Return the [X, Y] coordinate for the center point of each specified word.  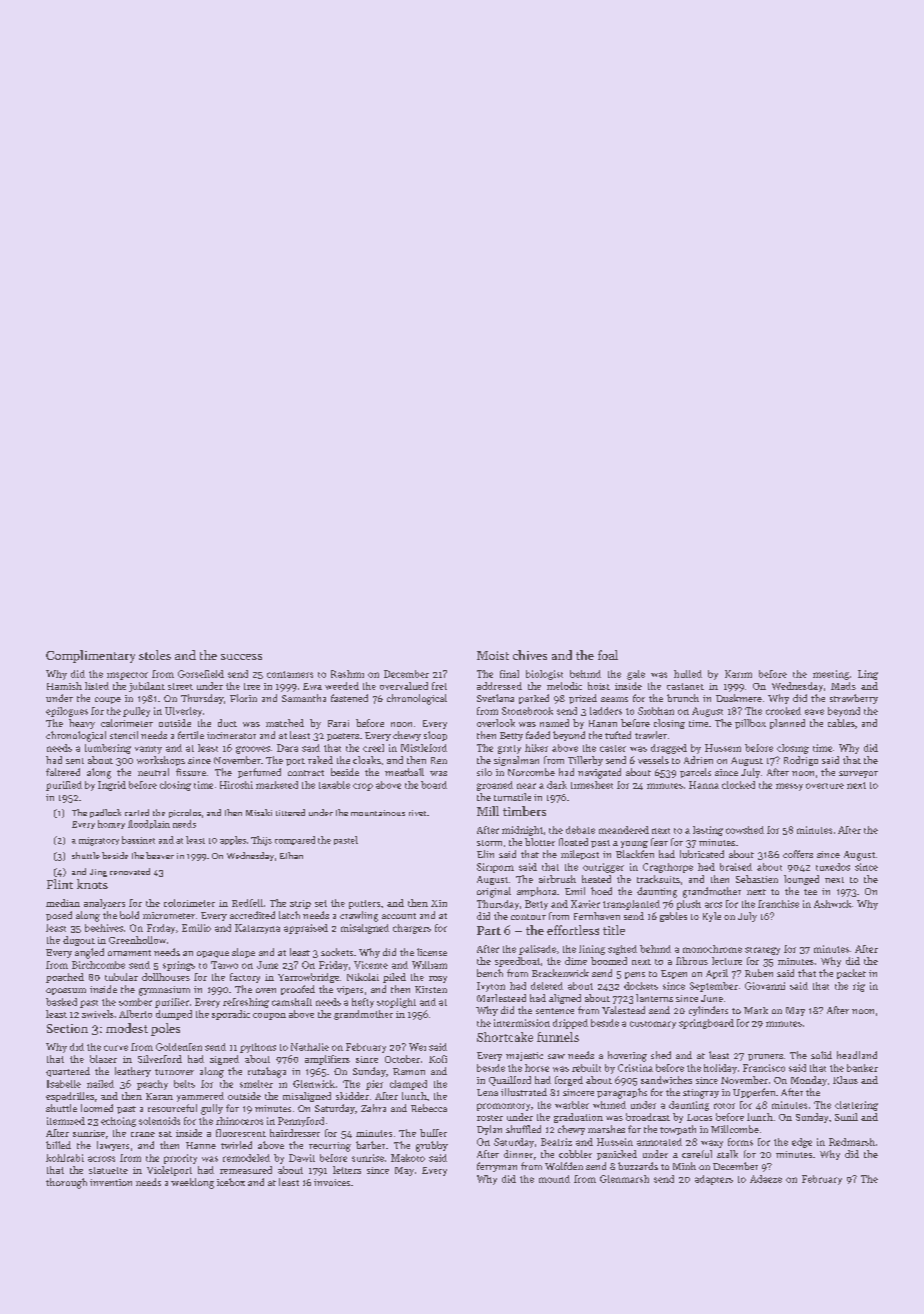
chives [530, 655]
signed [224, 1060]
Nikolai [363, 977]
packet [851, 974]
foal [608, 655]
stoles [155, 655]
